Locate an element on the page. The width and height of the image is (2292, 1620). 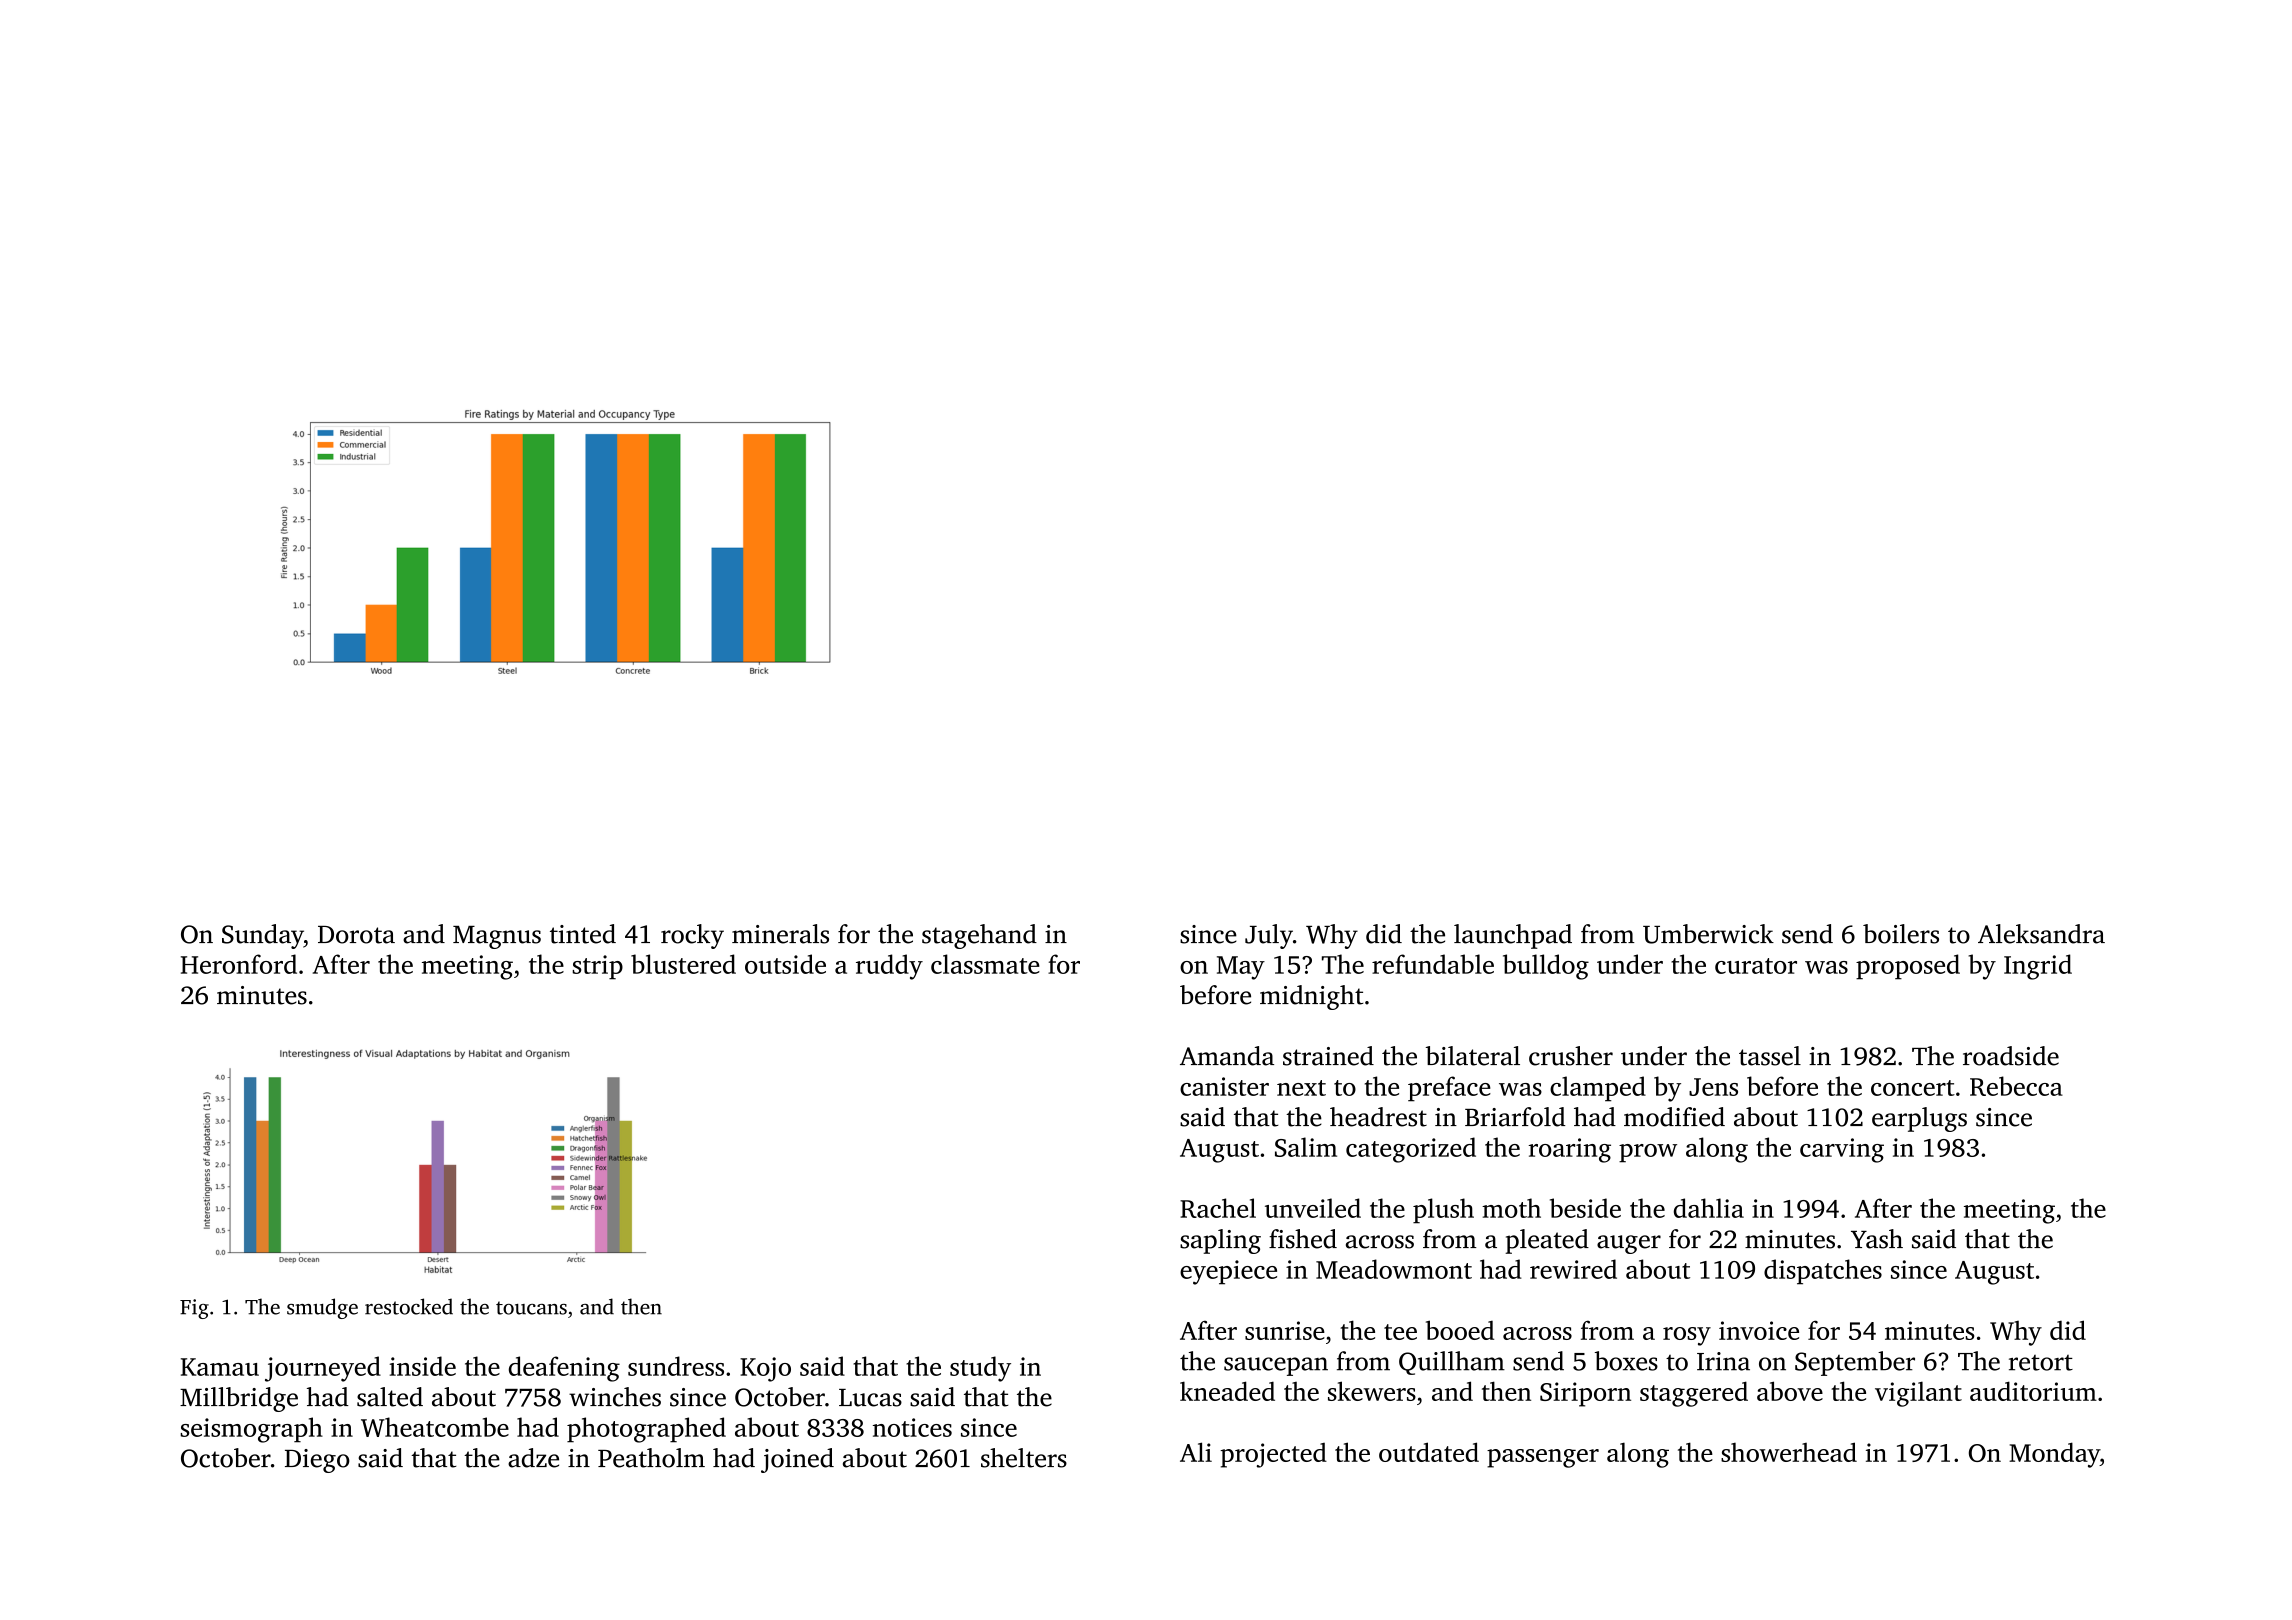
Heronford is located at coordinates (239, 964).
